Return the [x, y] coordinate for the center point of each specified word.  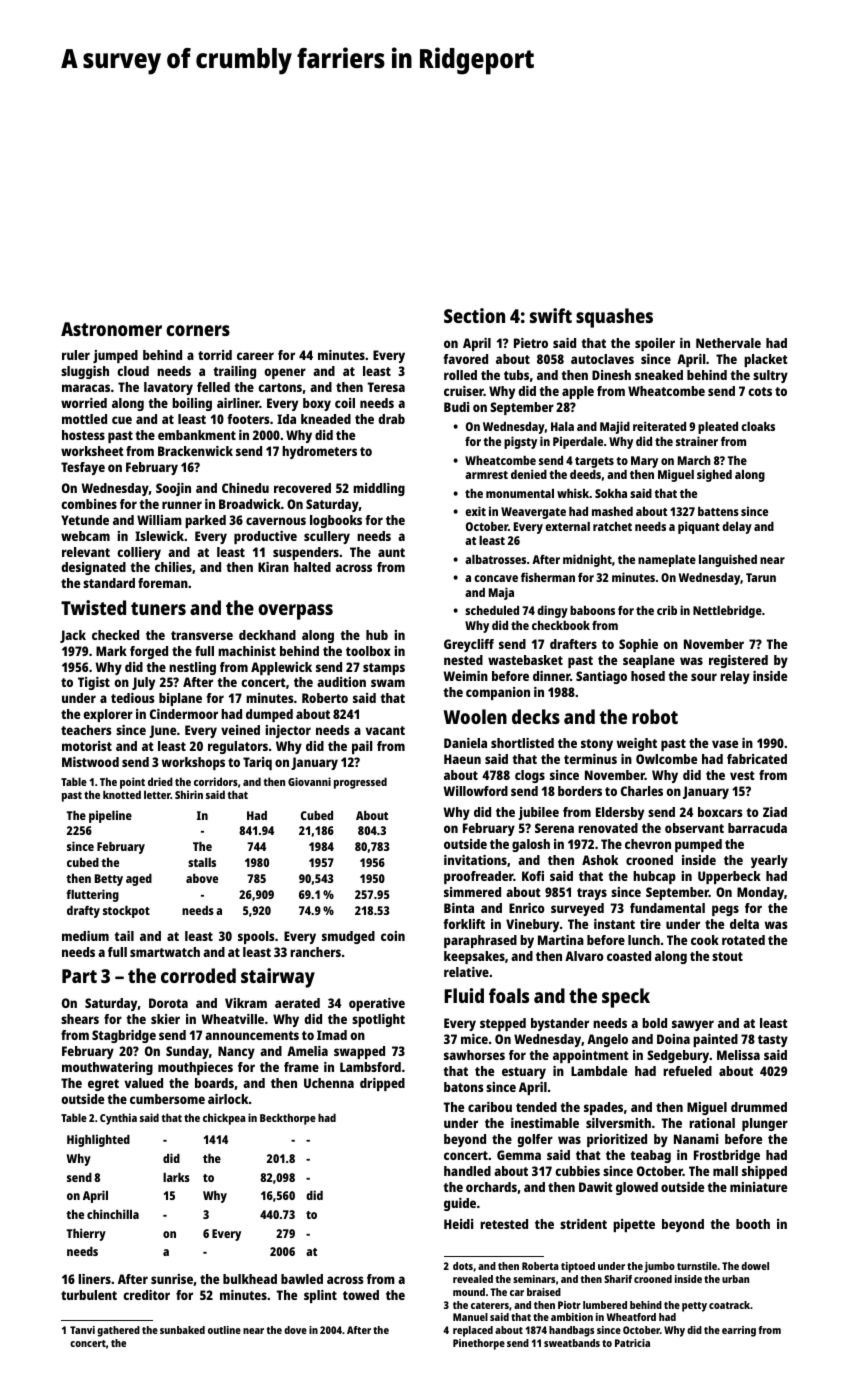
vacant [385, 730]
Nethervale [728, 343]
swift [551, 315]
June [162, 731]
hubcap [654, 877]
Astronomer [111, 329]
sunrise [172, 1279]
